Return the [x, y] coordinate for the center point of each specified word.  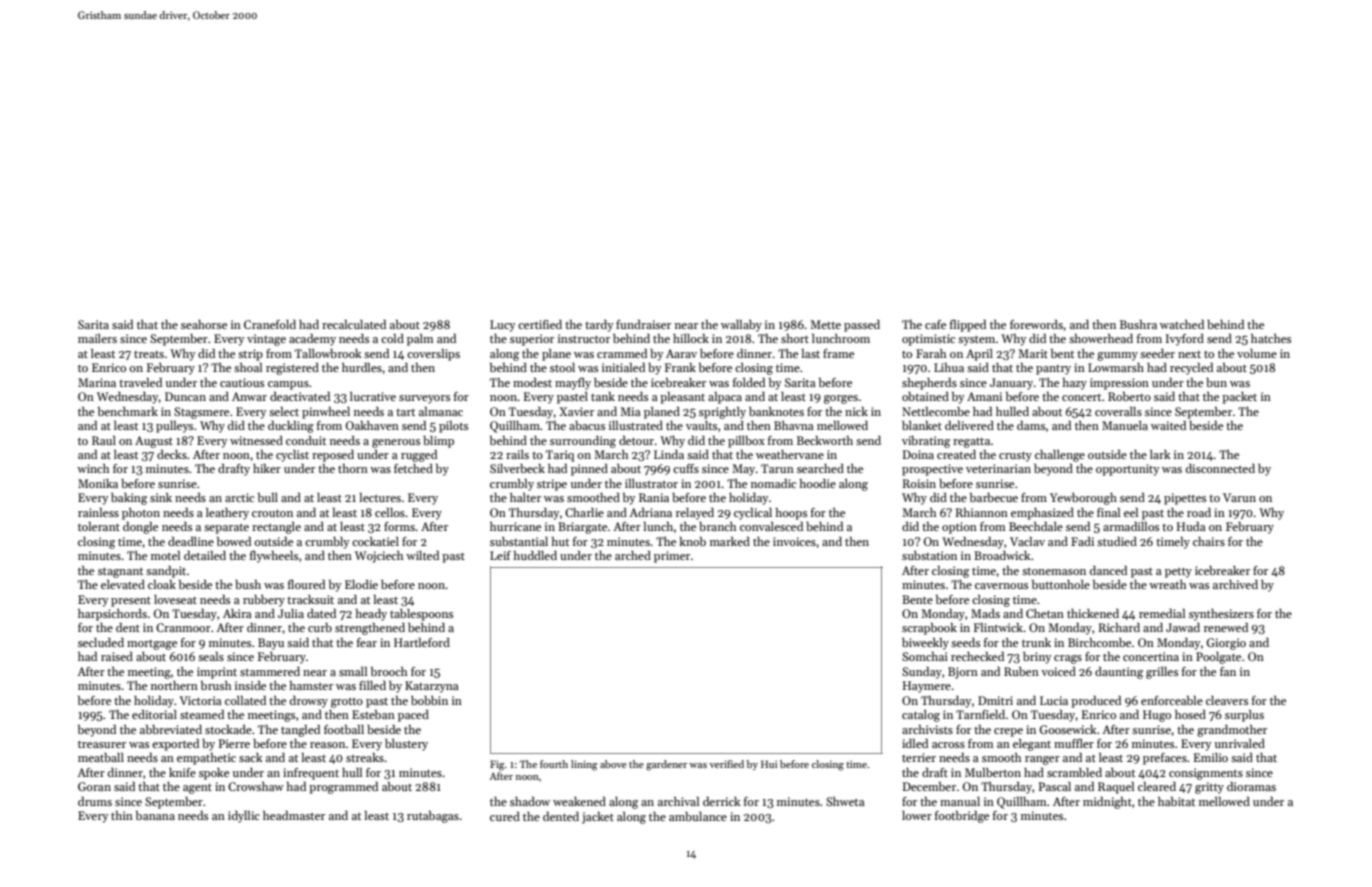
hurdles [362, 367]
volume [1257, 353]
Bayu [271, 644]
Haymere [927, 687]
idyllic [244, 817]
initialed [623, 367]
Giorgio [1226, 644]
